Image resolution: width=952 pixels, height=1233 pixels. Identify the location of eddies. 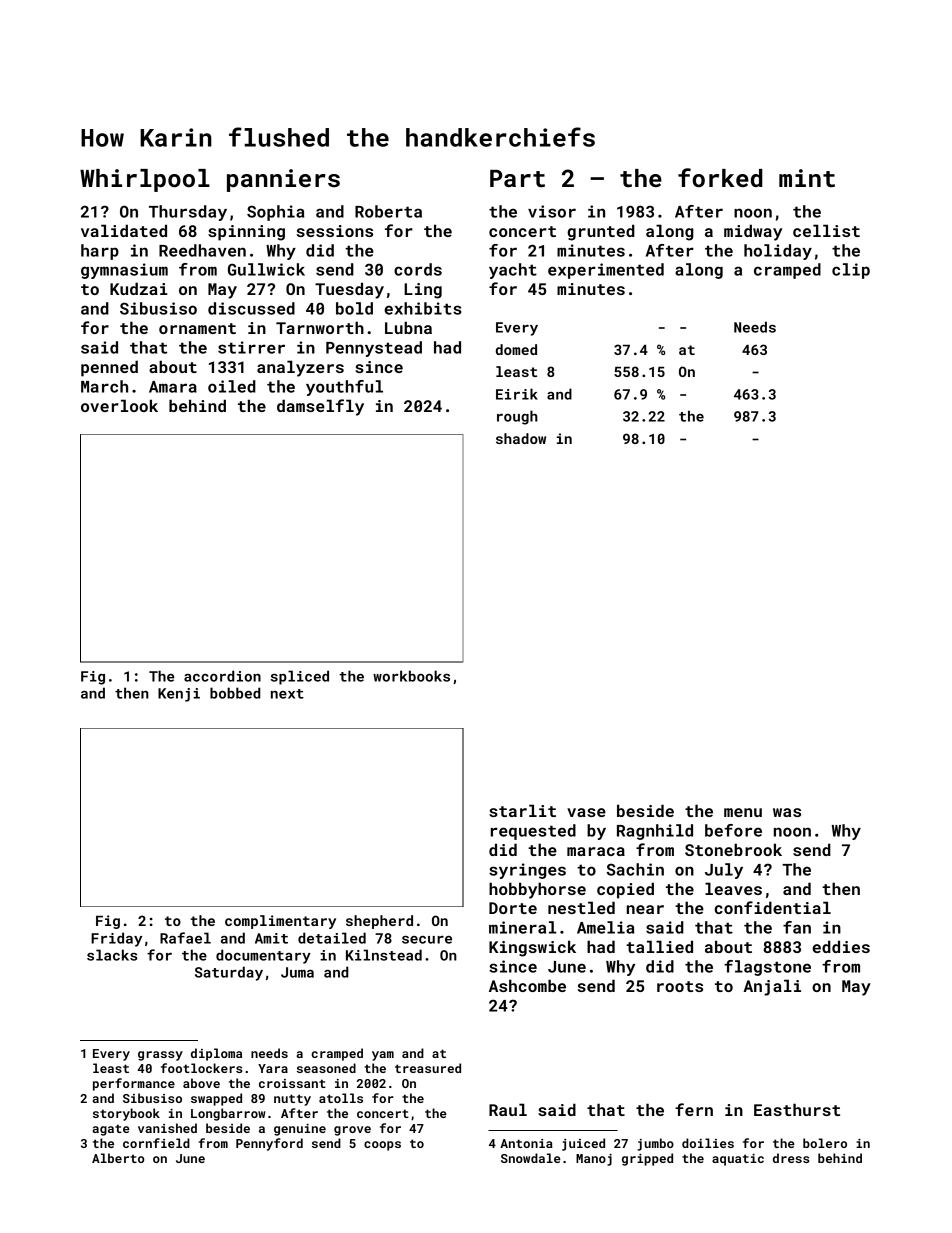
(841, 946).
